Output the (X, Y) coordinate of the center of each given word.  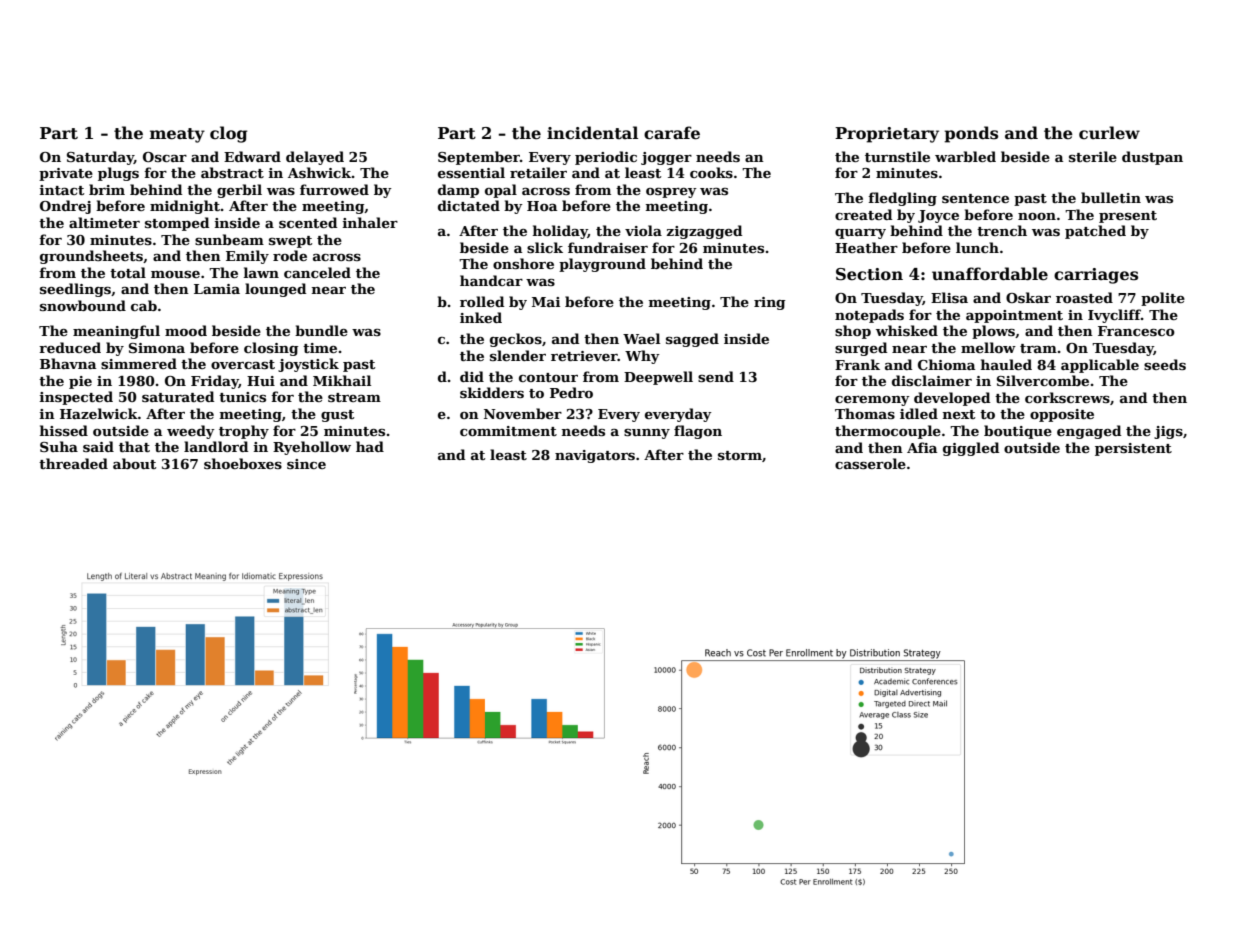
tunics (242, 397)
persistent (1133, 449)
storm (740, 455)
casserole (870, 463)
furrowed (334, 189)
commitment (508, 431)
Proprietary (887, 135)
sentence (975, 198)
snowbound (83, 305)
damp (458, 191)
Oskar (1028, 297)
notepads (869, 316)
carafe (672, 133)
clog (228, 134)
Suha (59, 446)
